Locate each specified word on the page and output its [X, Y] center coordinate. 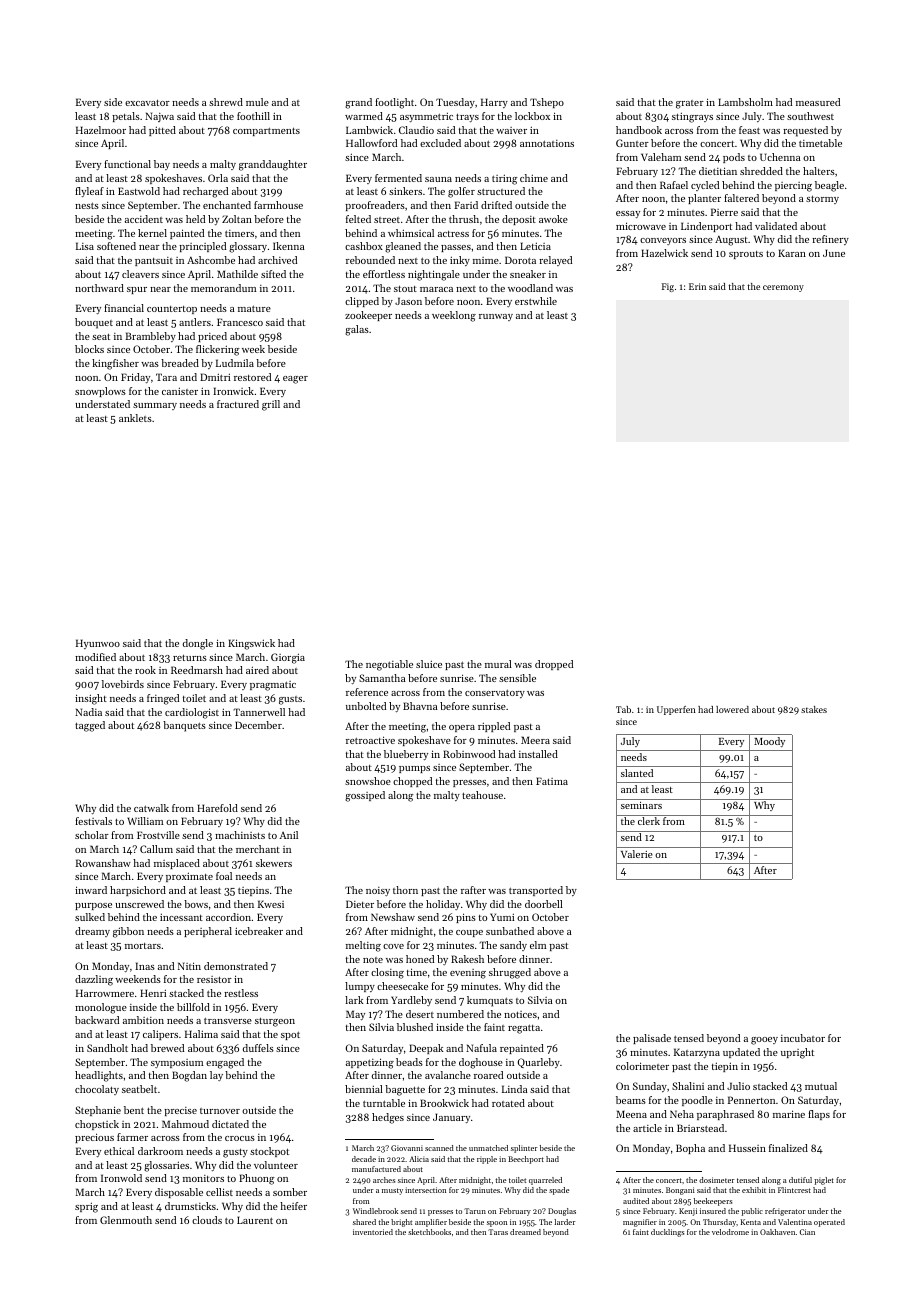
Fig [668, 287]
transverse [228, 1020]
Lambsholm [745, 102]
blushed [415, 1027]
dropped [554, 665]
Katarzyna [697, 1053]
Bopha [690, 1149]
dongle [198, 644]
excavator [147, 102]
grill [271, 405]
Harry [494, 103]
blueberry [406, 755]
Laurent [255, 1220]
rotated [508, 1103]
